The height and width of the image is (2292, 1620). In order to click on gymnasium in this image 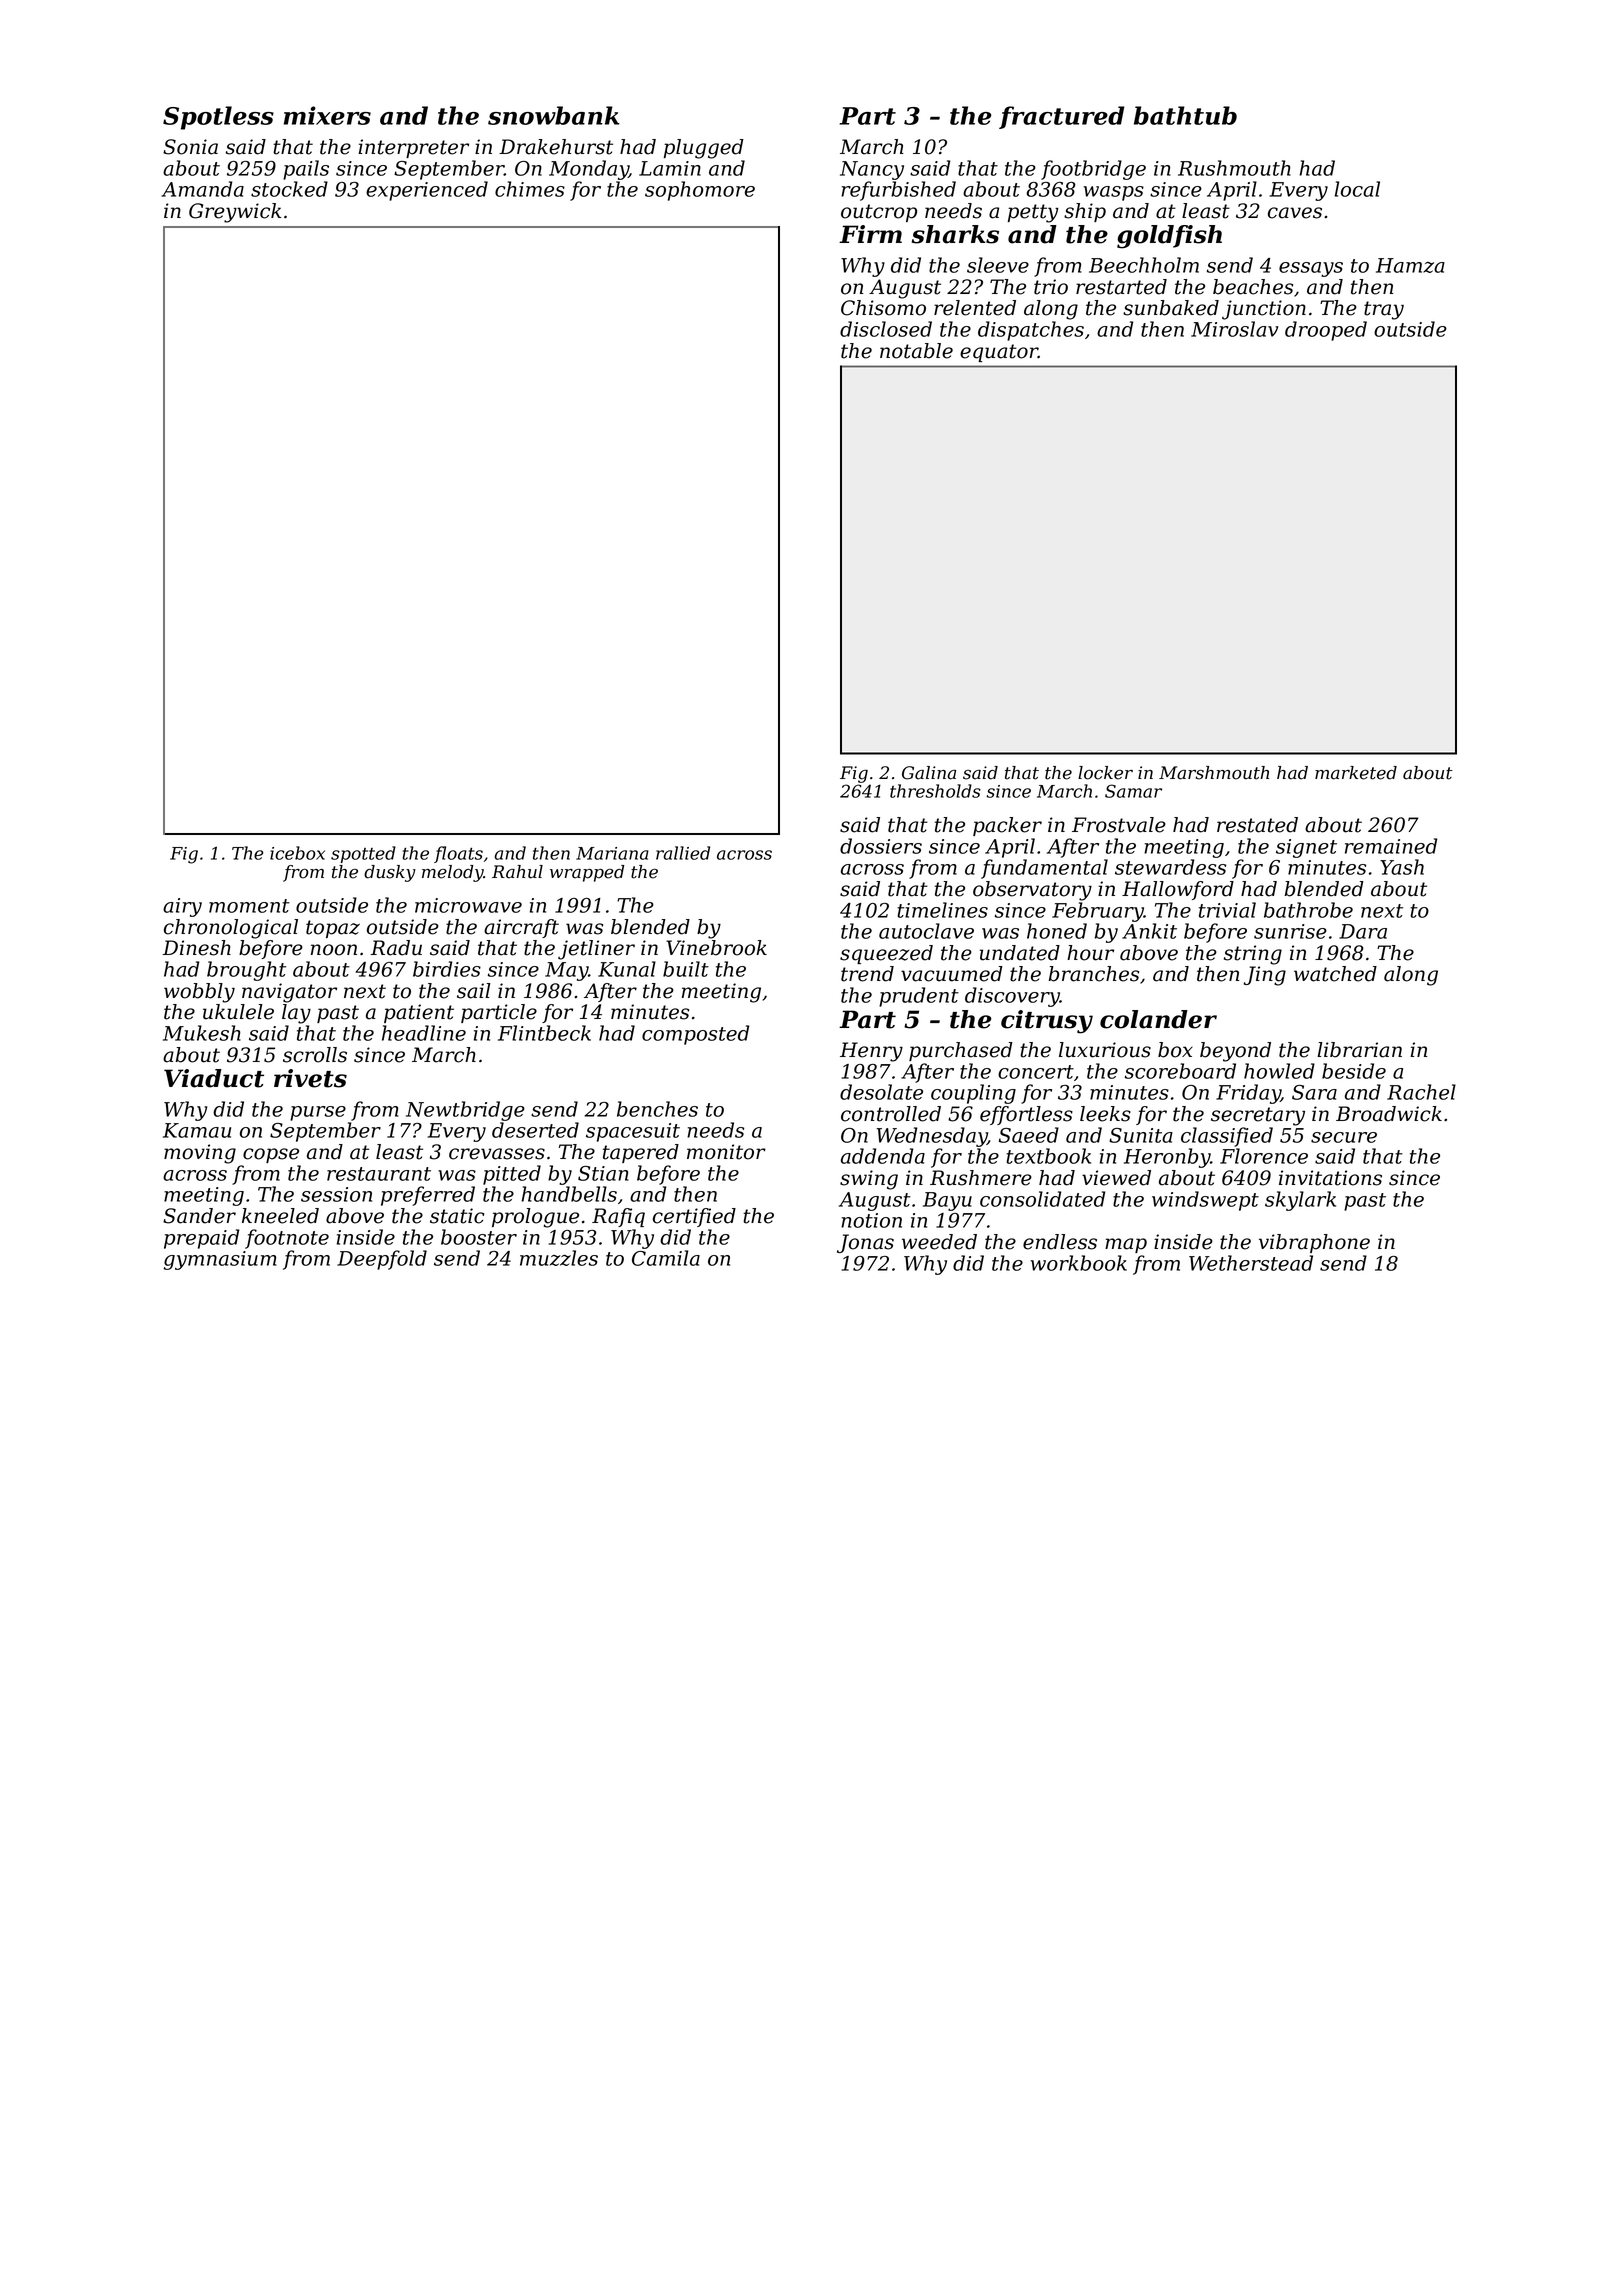, I will do `click(220, 1260)`.
